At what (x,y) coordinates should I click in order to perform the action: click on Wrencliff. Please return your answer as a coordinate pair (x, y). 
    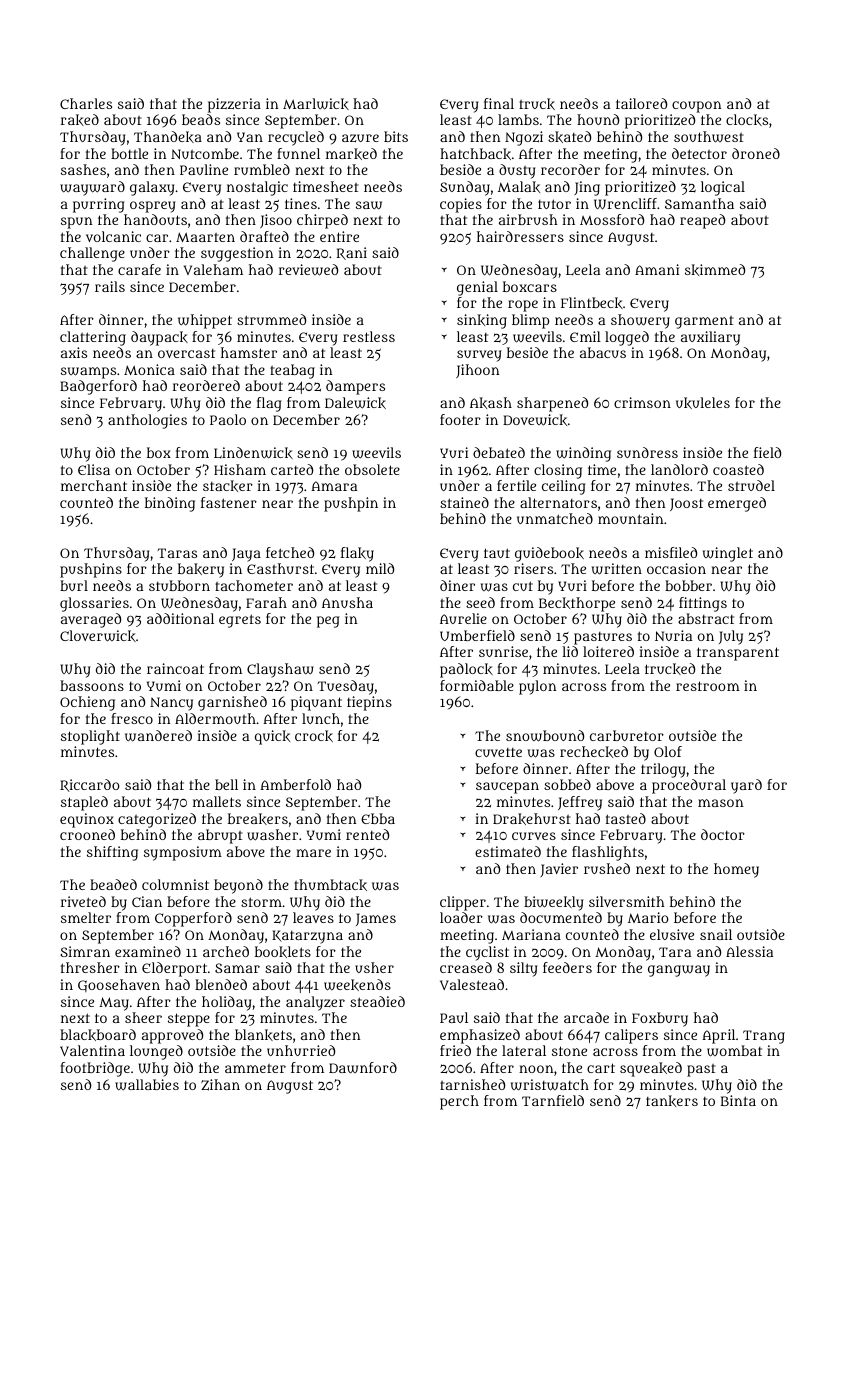
    Looking at the image, I should click on (625, 204).
